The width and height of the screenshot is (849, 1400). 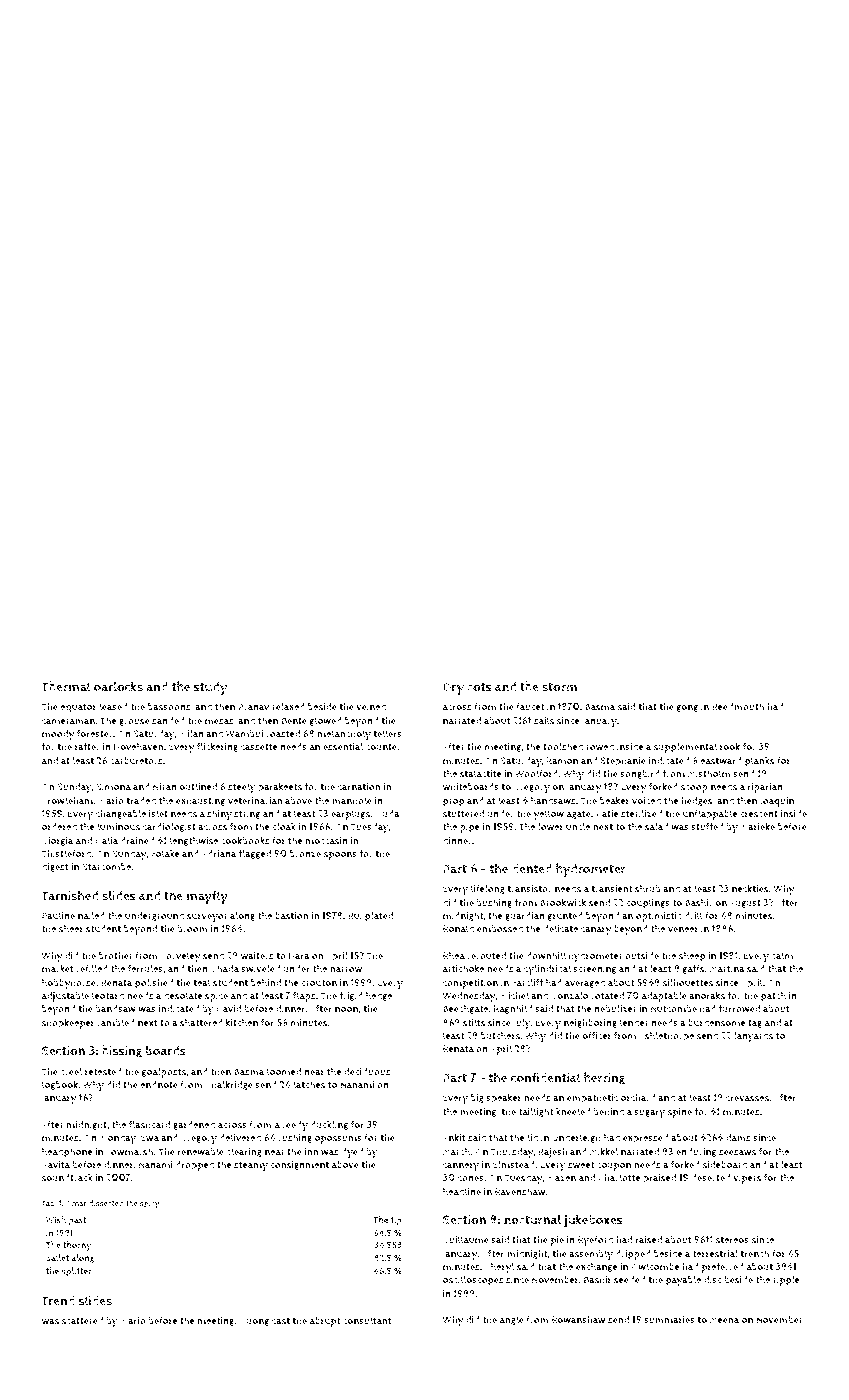 What do you see at coordinates (367, 1072) in the screenshot?
I see `deciduous` at bounding box center [367, 1072].
